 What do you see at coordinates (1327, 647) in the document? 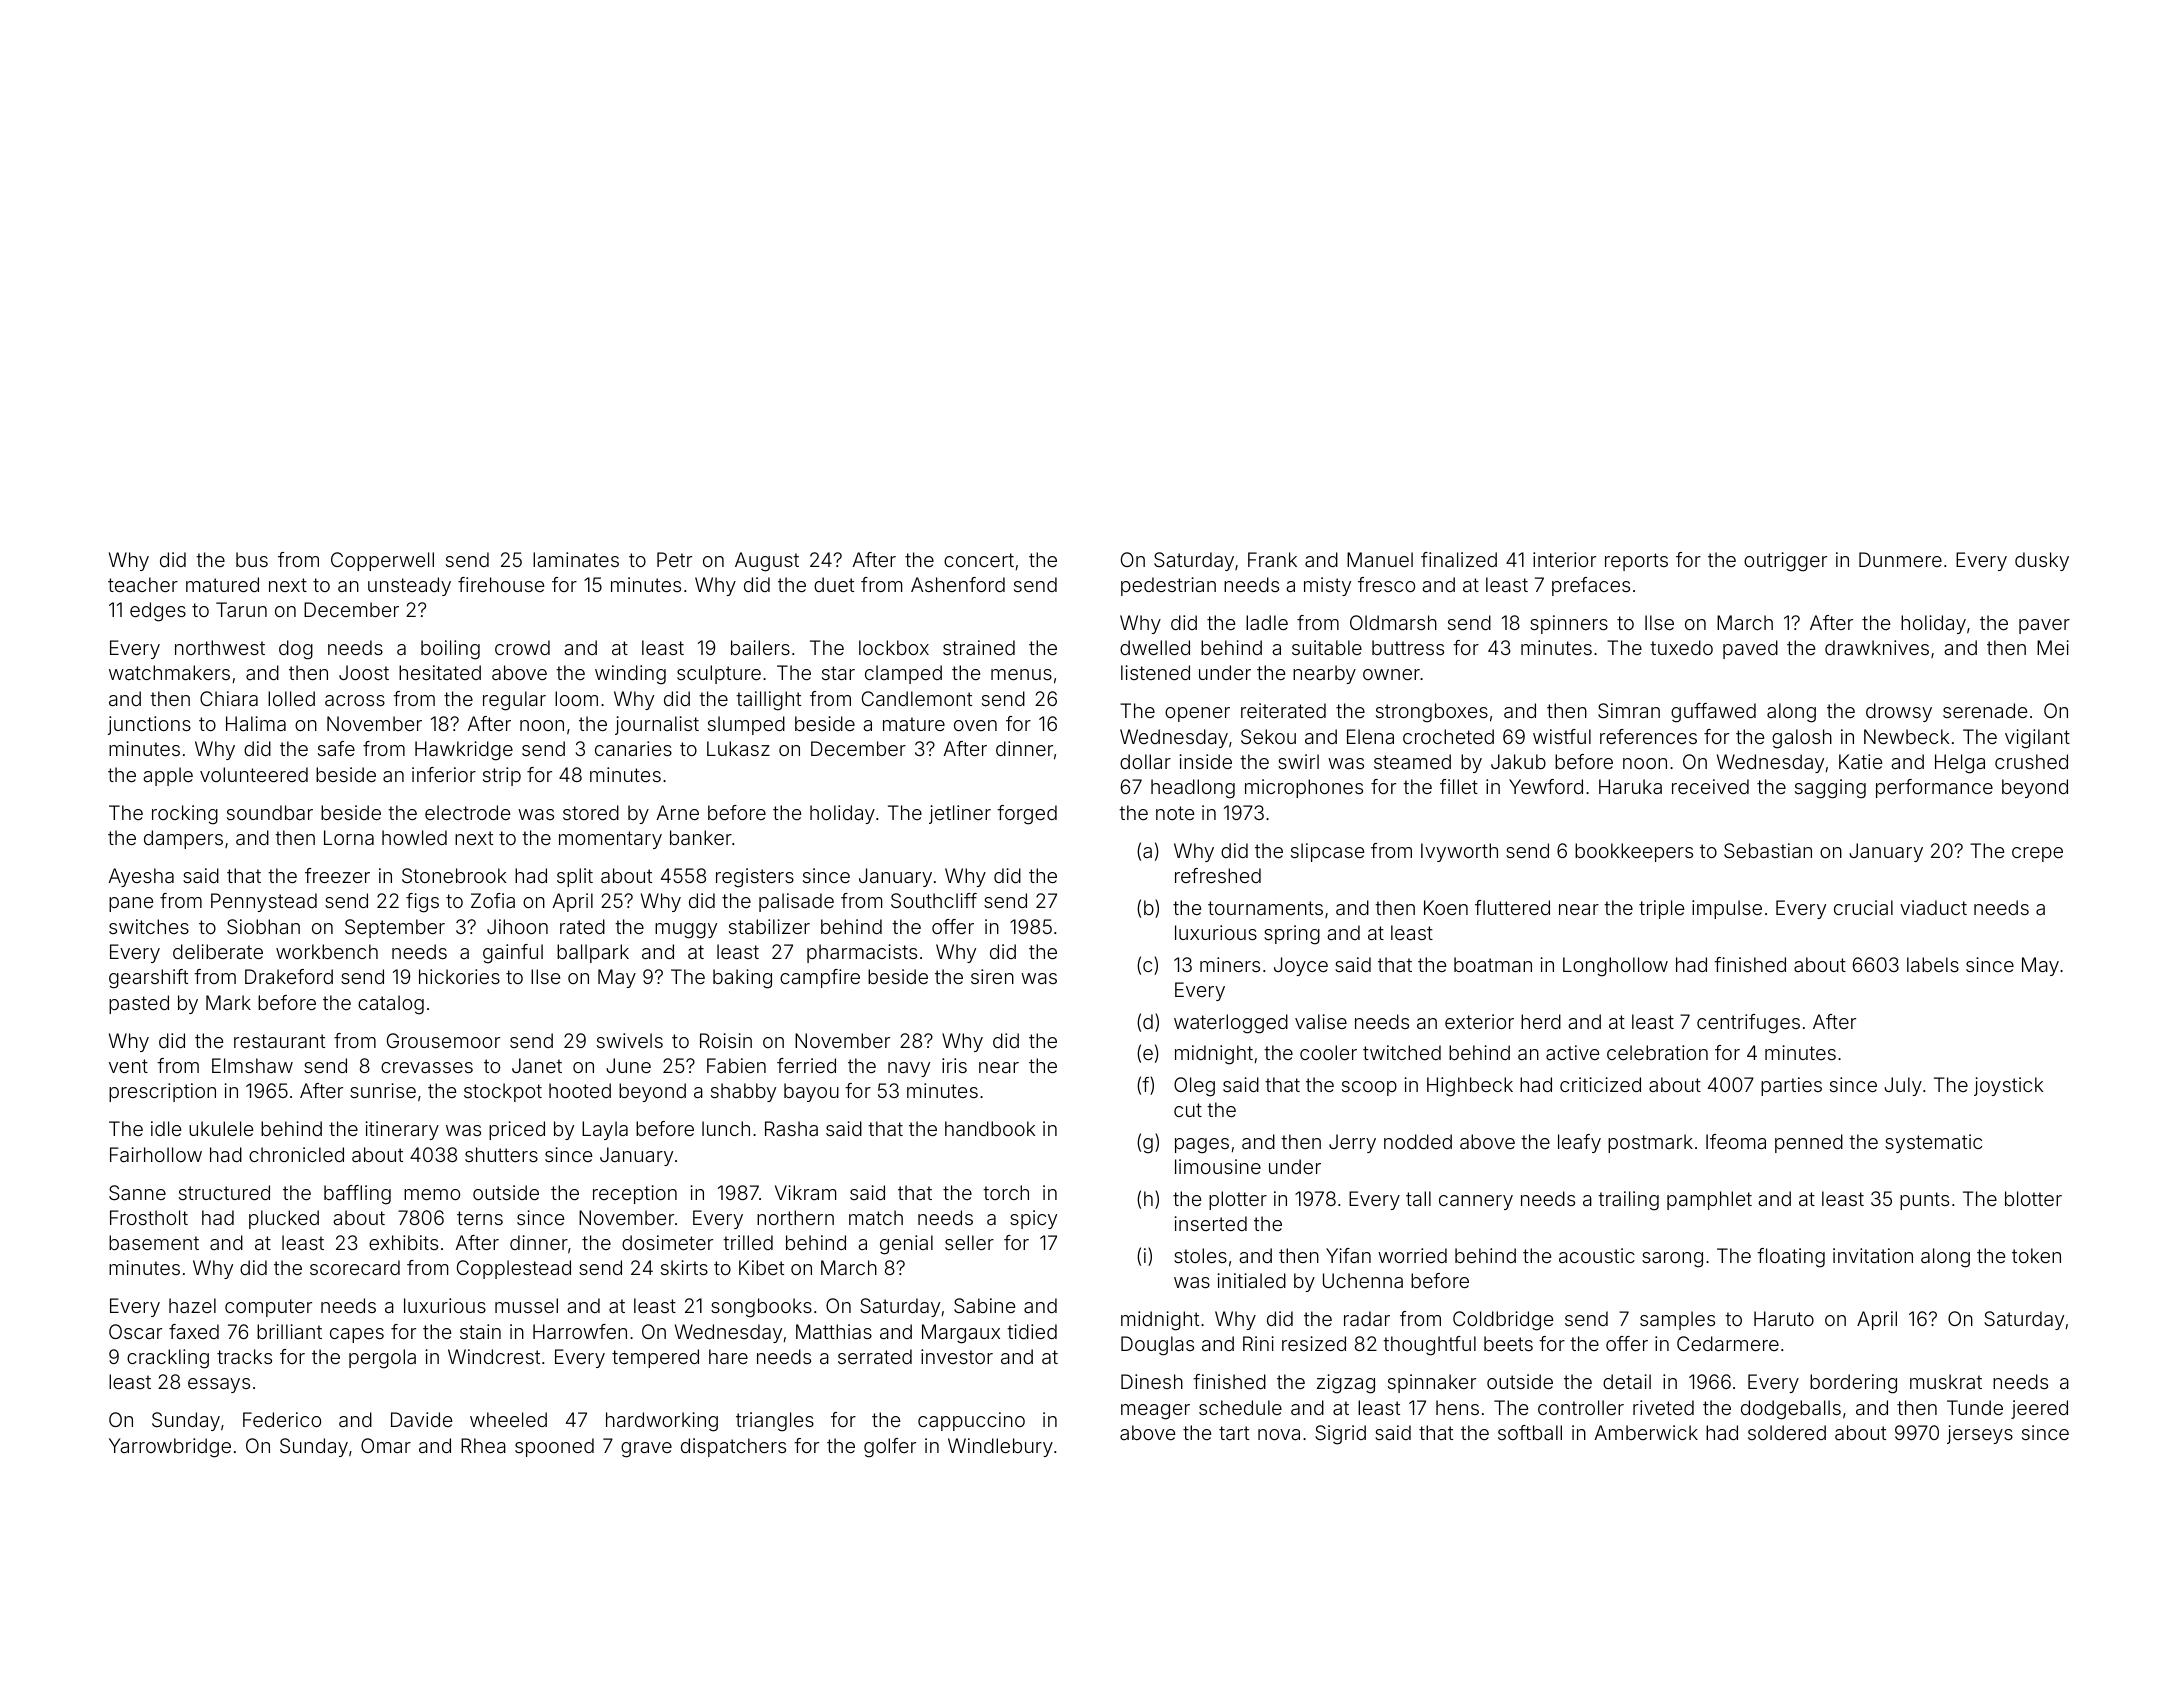
I see `suitable` at bounding box center [1327, 647].
